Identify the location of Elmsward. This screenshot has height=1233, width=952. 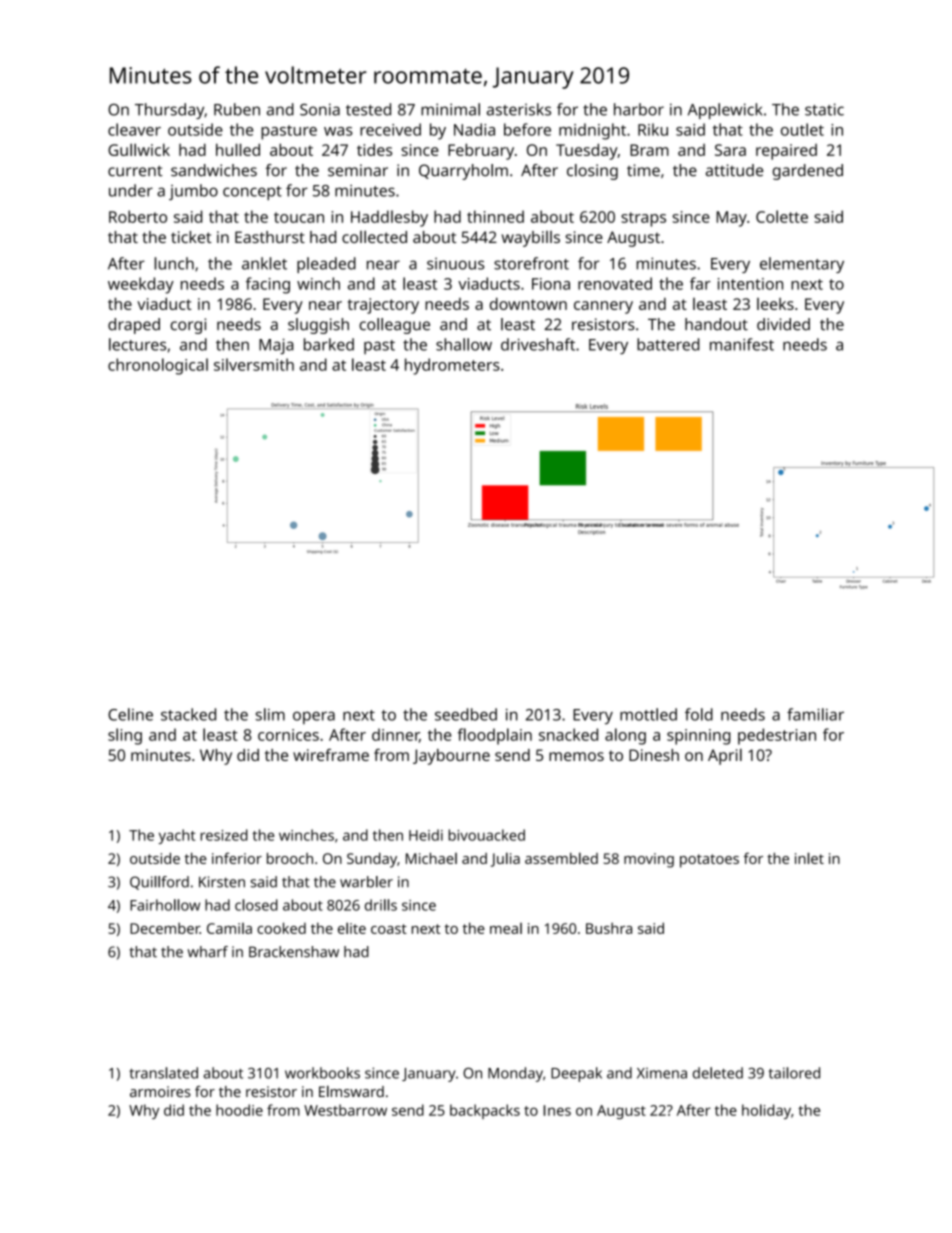
(351, 1091).
